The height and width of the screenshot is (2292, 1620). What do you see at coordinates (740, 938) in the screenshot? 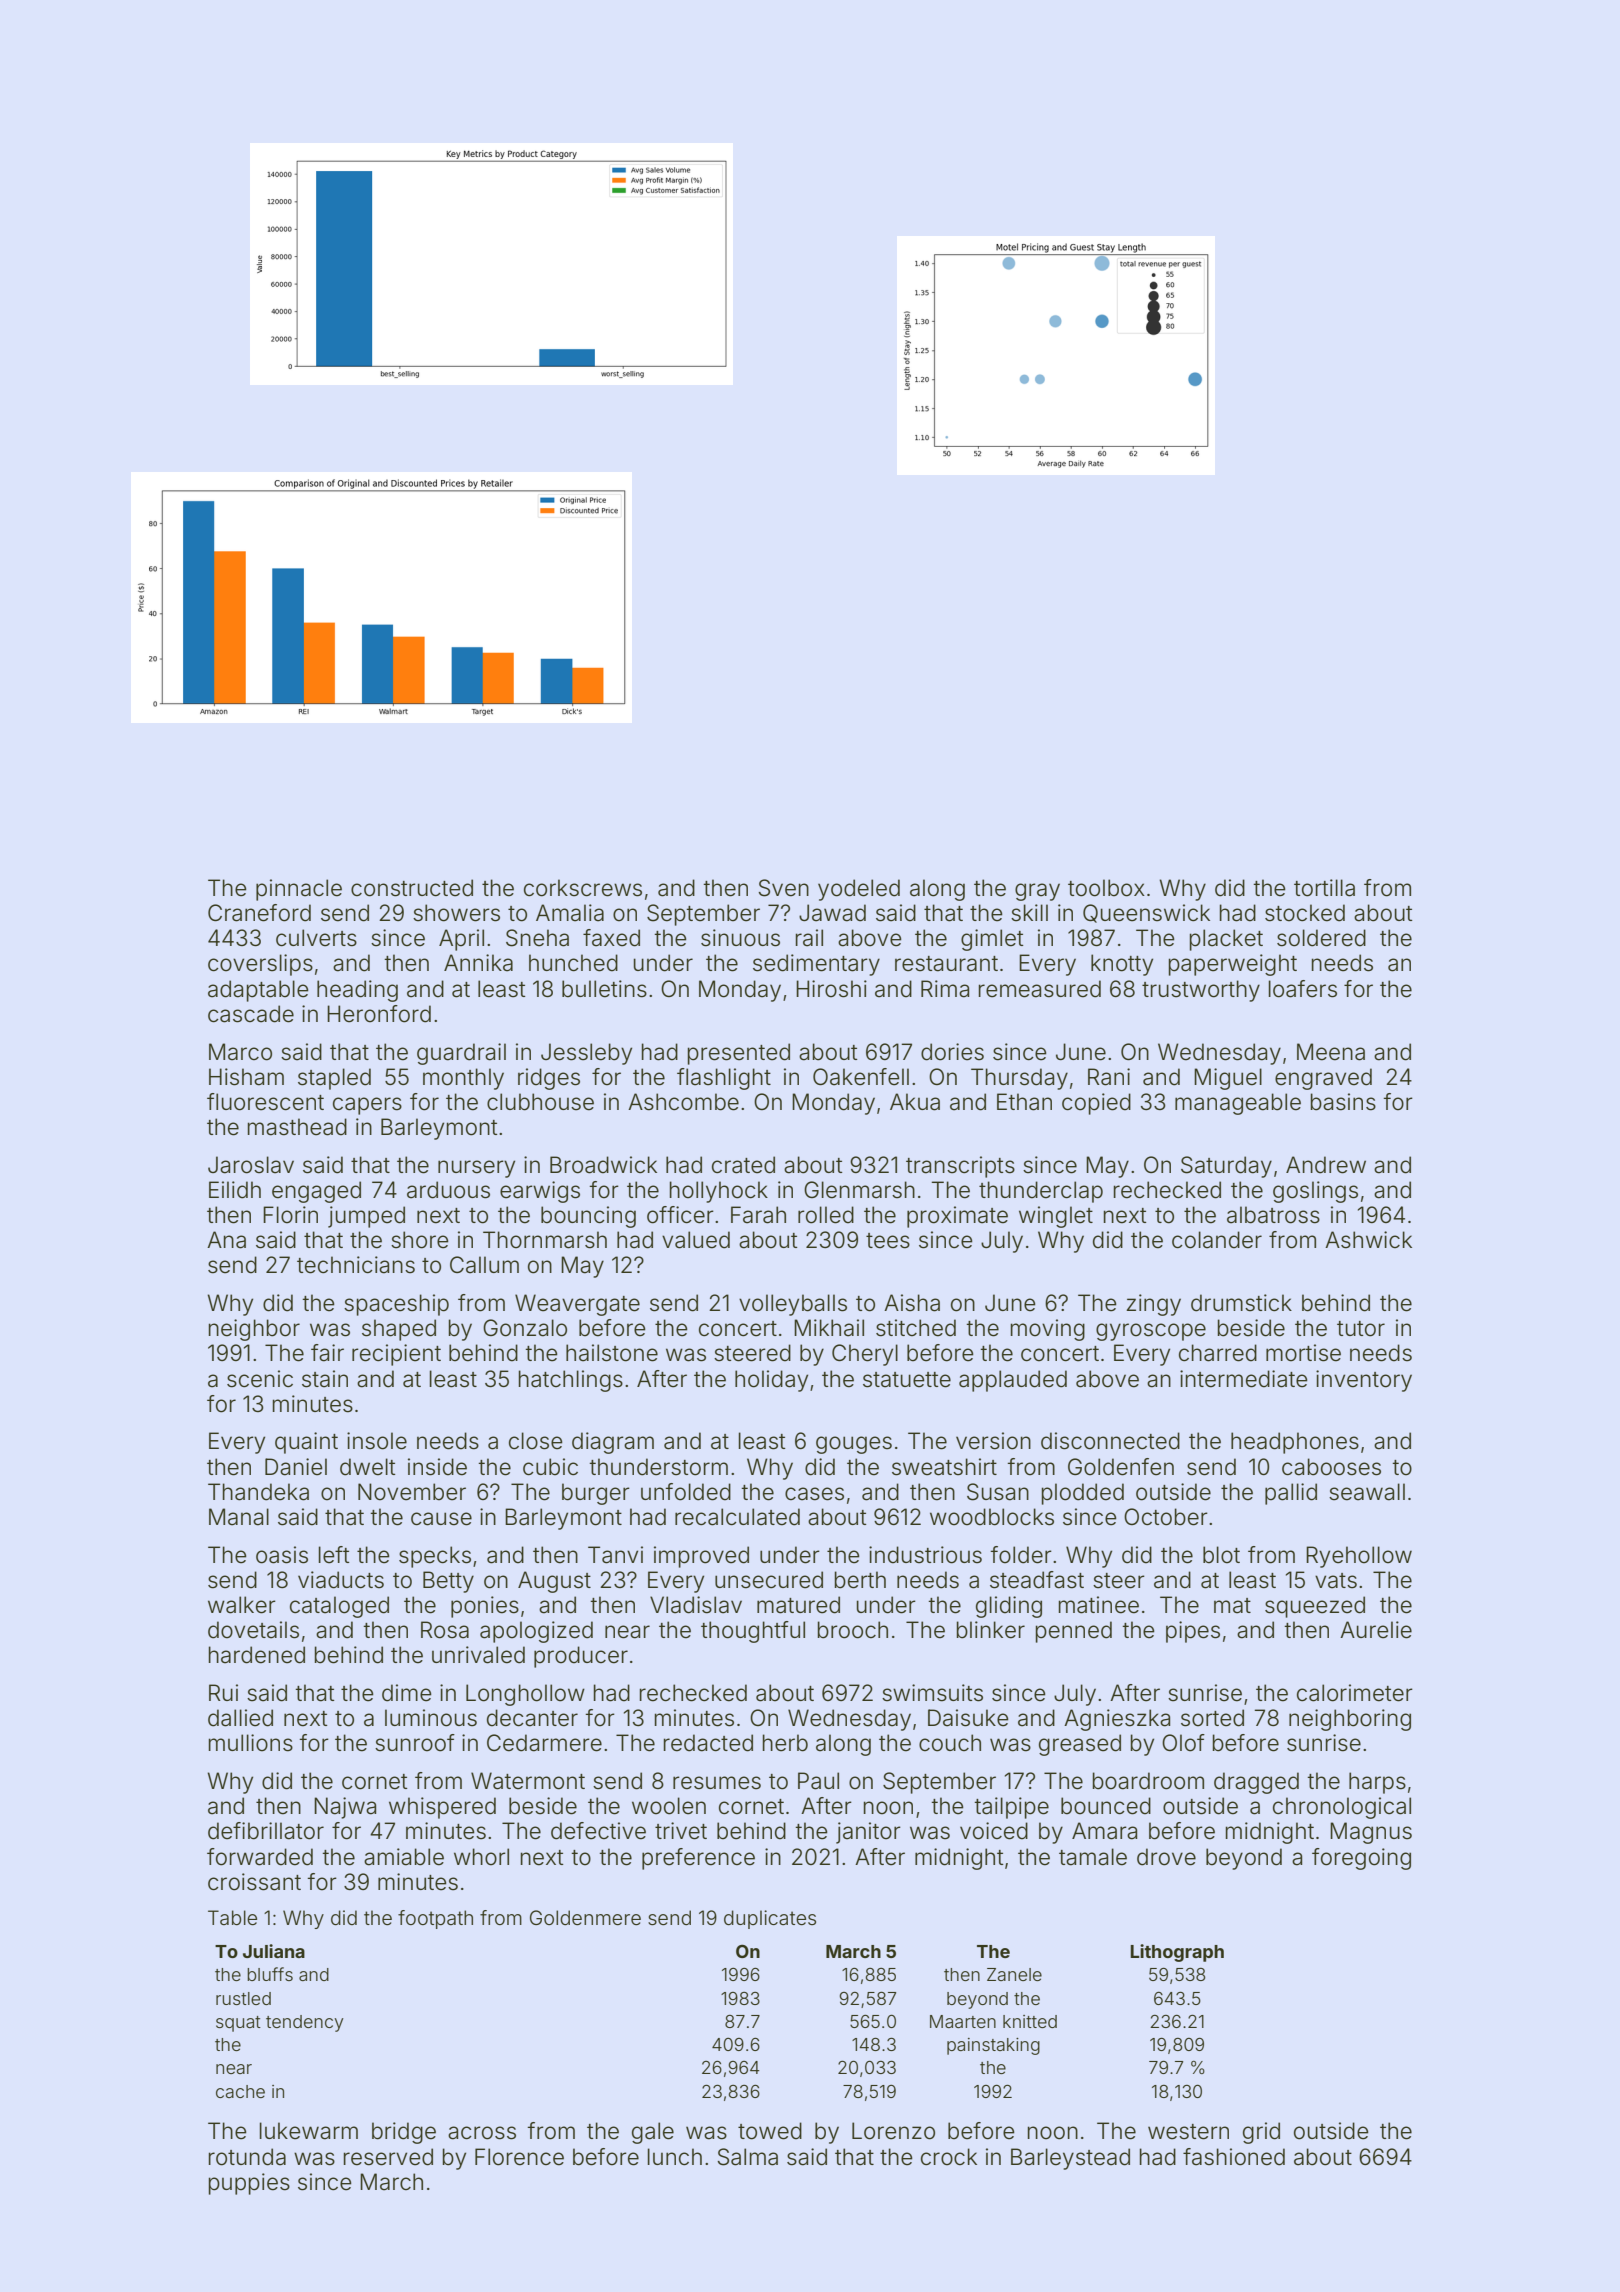
I see `sinuous` at bounding box center [740, 938].
